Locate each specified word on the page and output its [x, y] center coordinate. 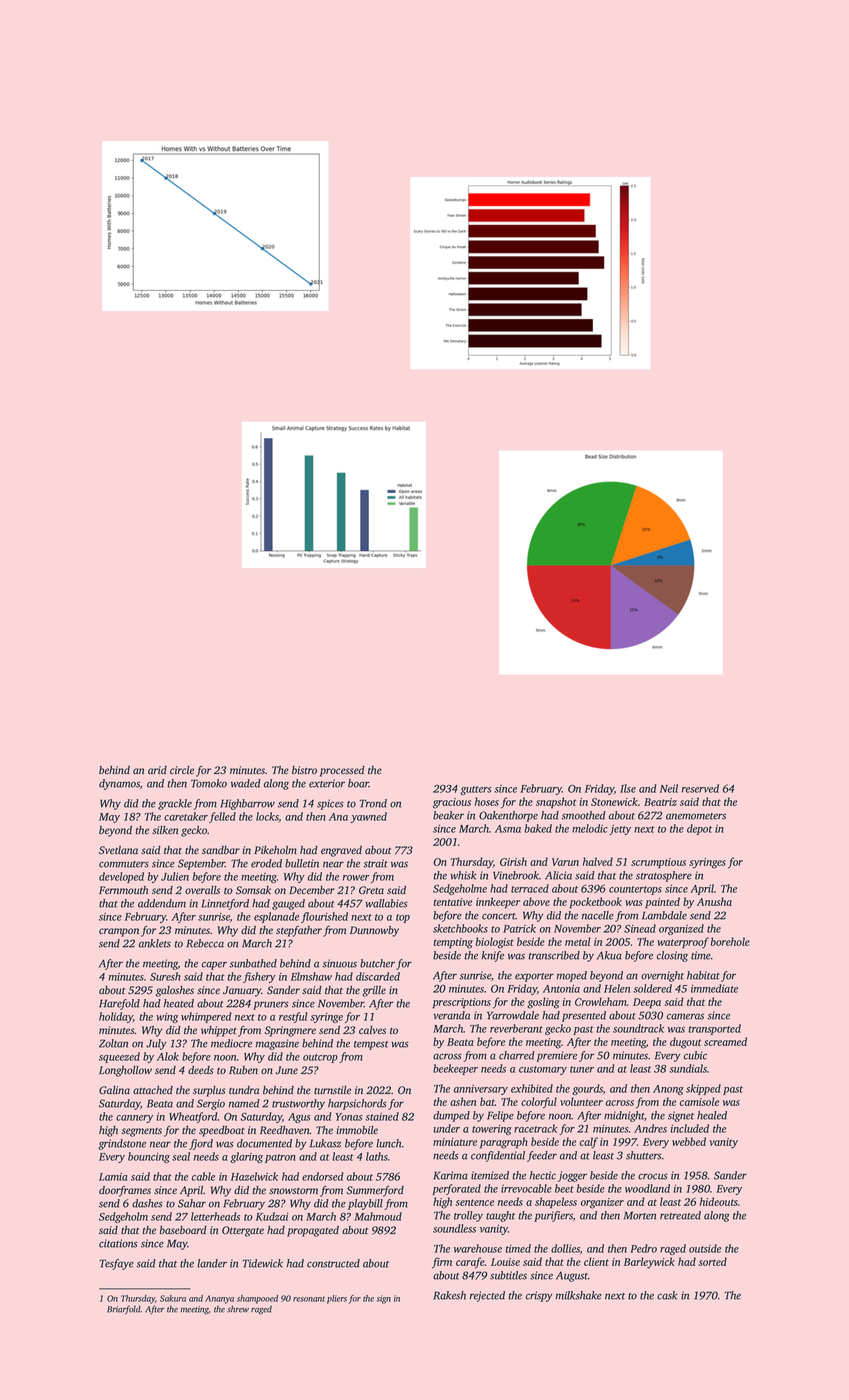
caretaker [186, 816]
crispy [539, 1296]
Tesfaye [117, 1264]
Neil [669, 788]
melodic [590, 828]
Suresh [165, 976]
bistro [304, 770]
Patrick [519, 928]
